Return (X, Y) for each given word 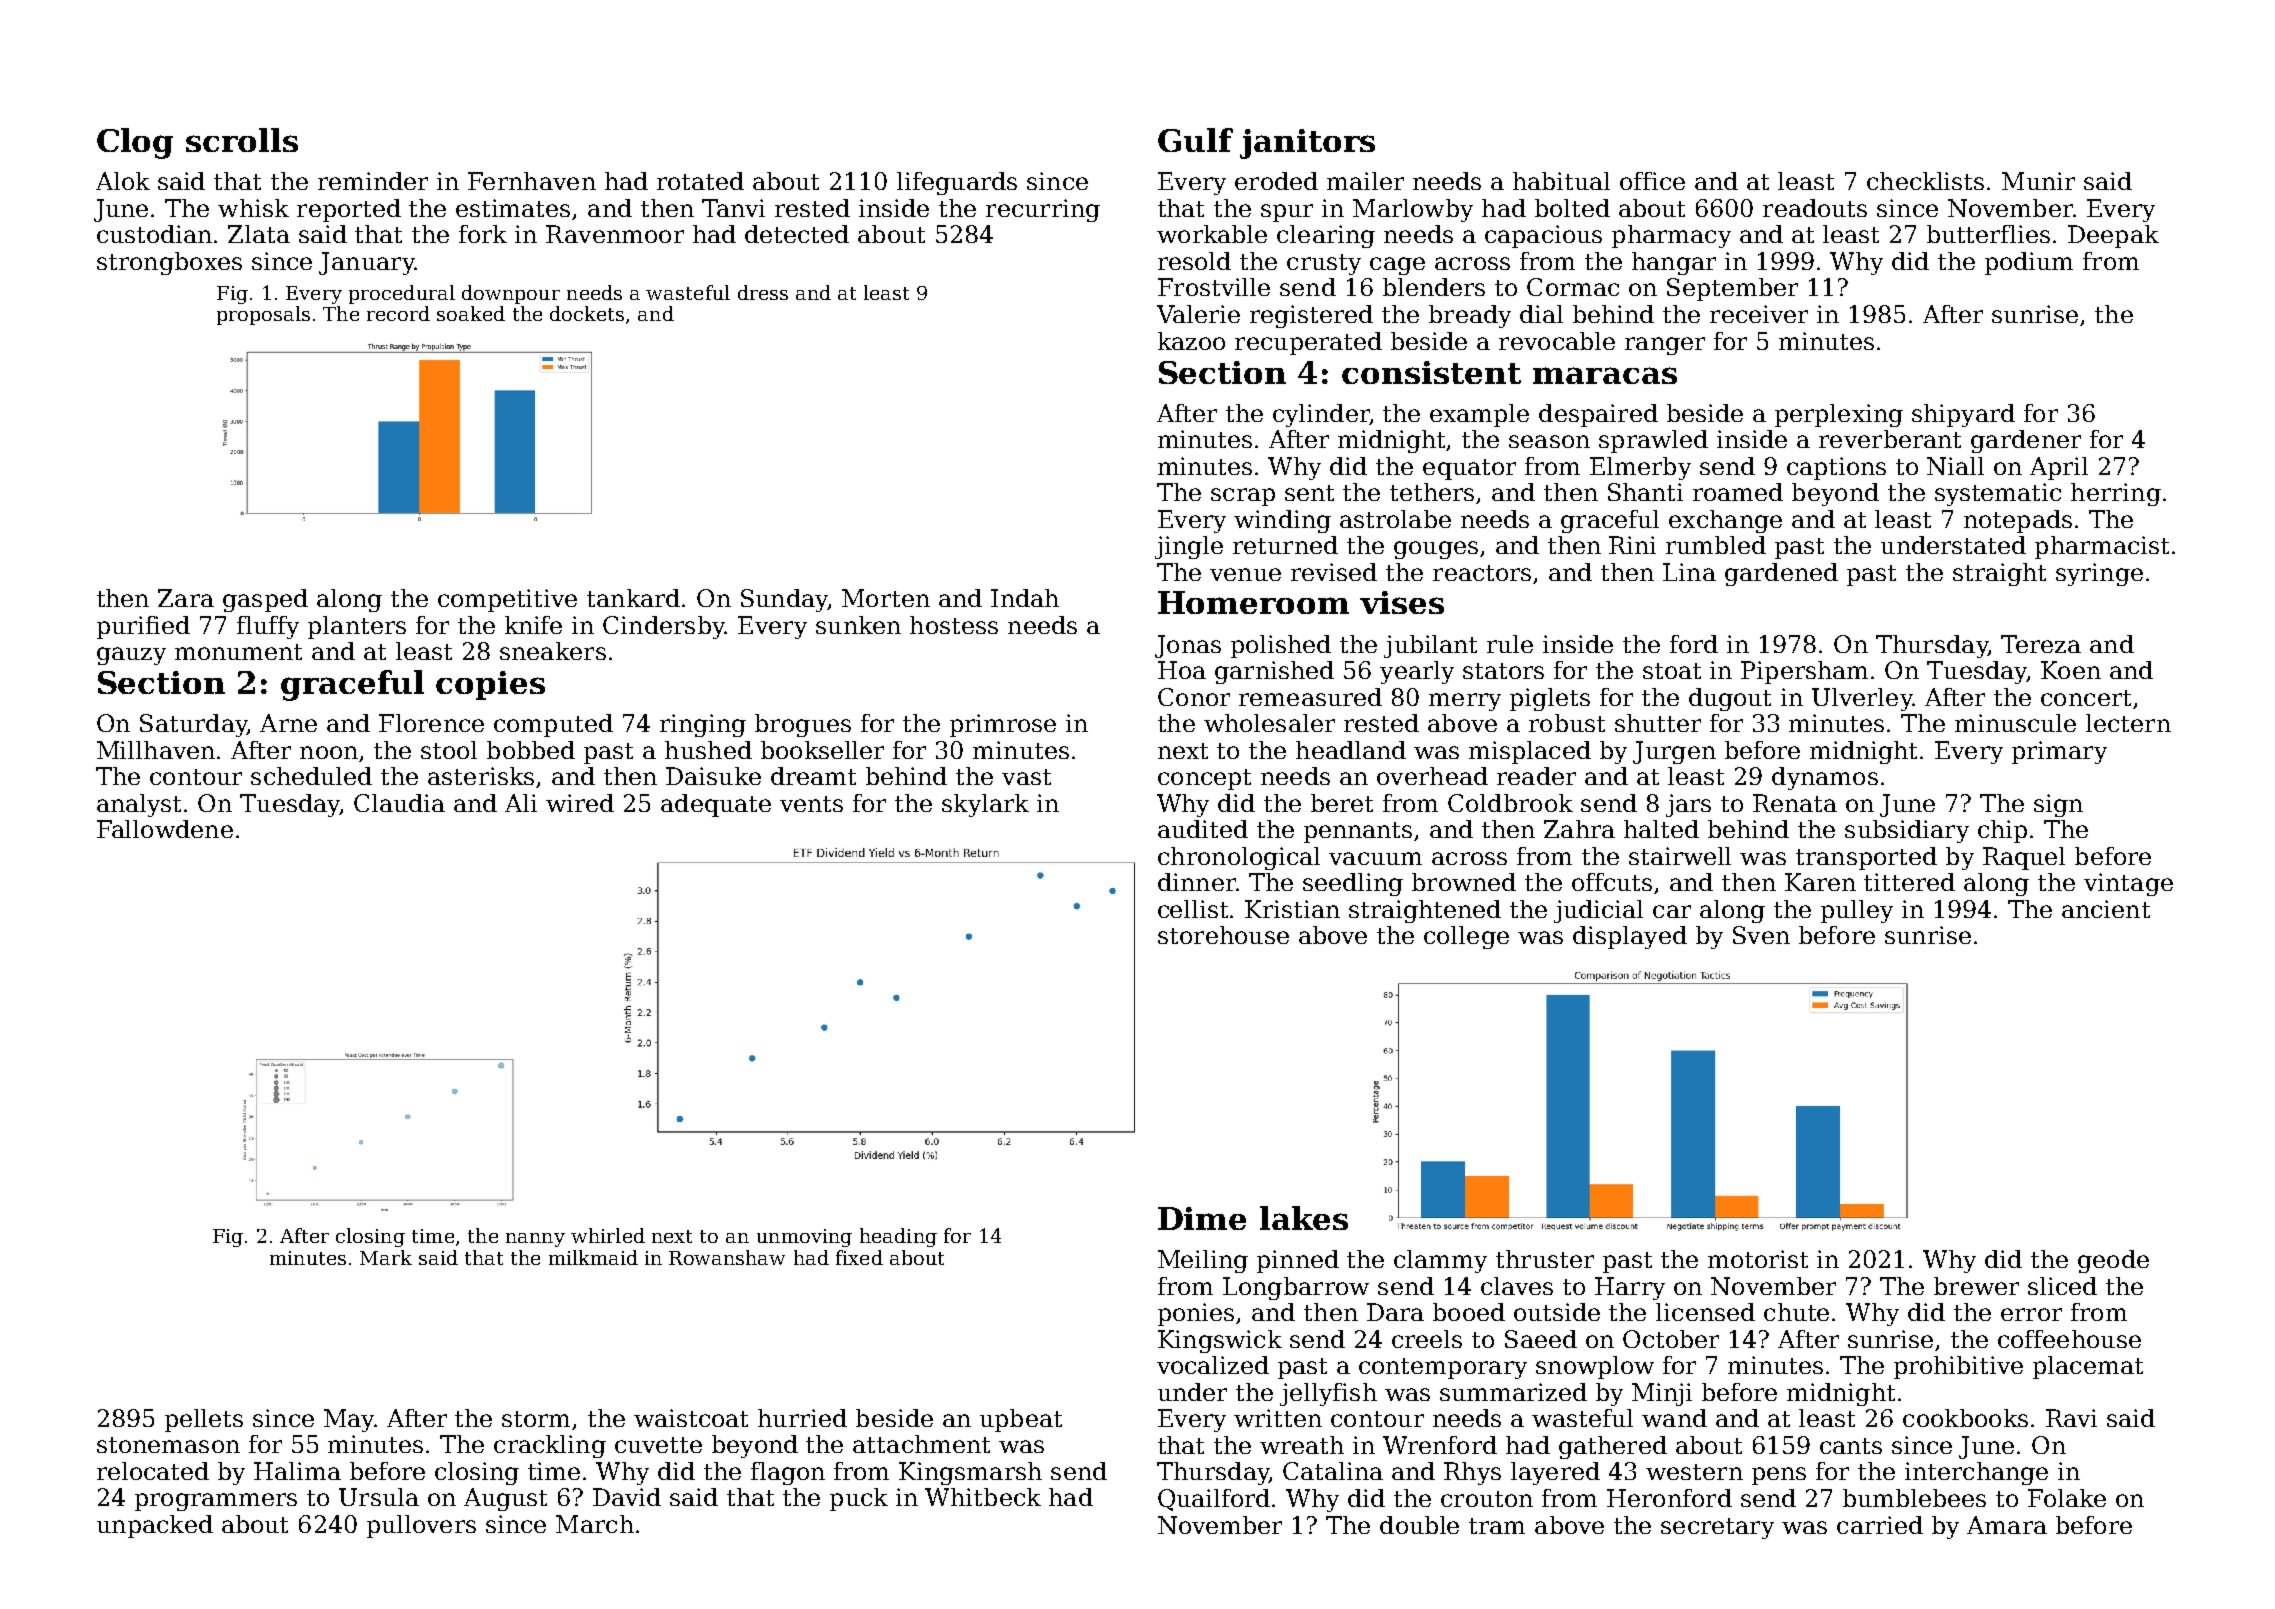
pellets (204, 1420)
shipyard (1963, 415)
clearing (1326, 236)
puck (859, 1499)
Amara (2007, 1525)
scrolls (242, 140)
